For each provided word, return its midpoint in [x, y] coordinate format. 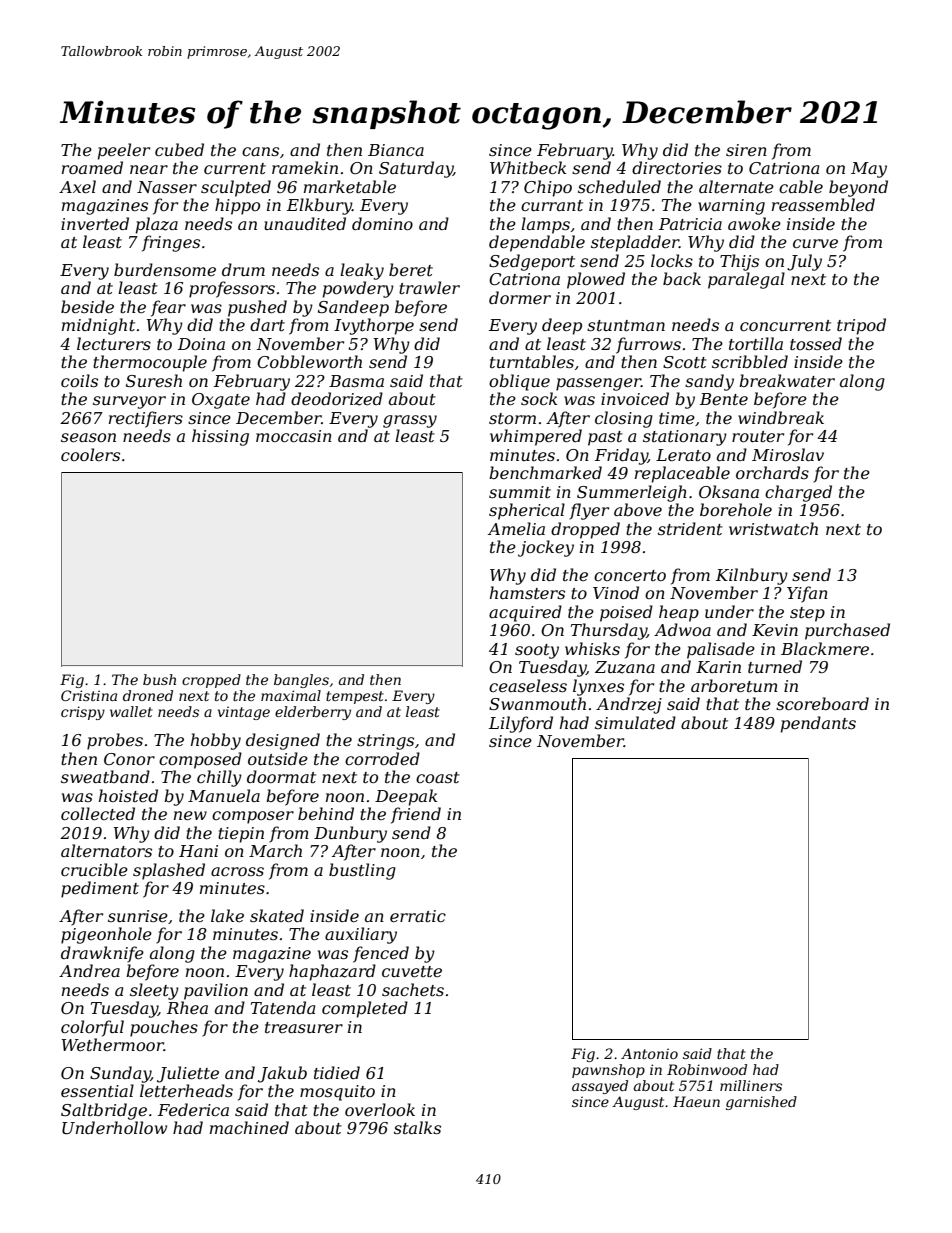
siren [746, 150]
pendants [818, 724]
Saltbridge [104, 1111]
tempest [355, 697]
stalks [417, 1127]
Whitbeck [528, 167]
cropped [211, 681]
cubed [179, 149]
